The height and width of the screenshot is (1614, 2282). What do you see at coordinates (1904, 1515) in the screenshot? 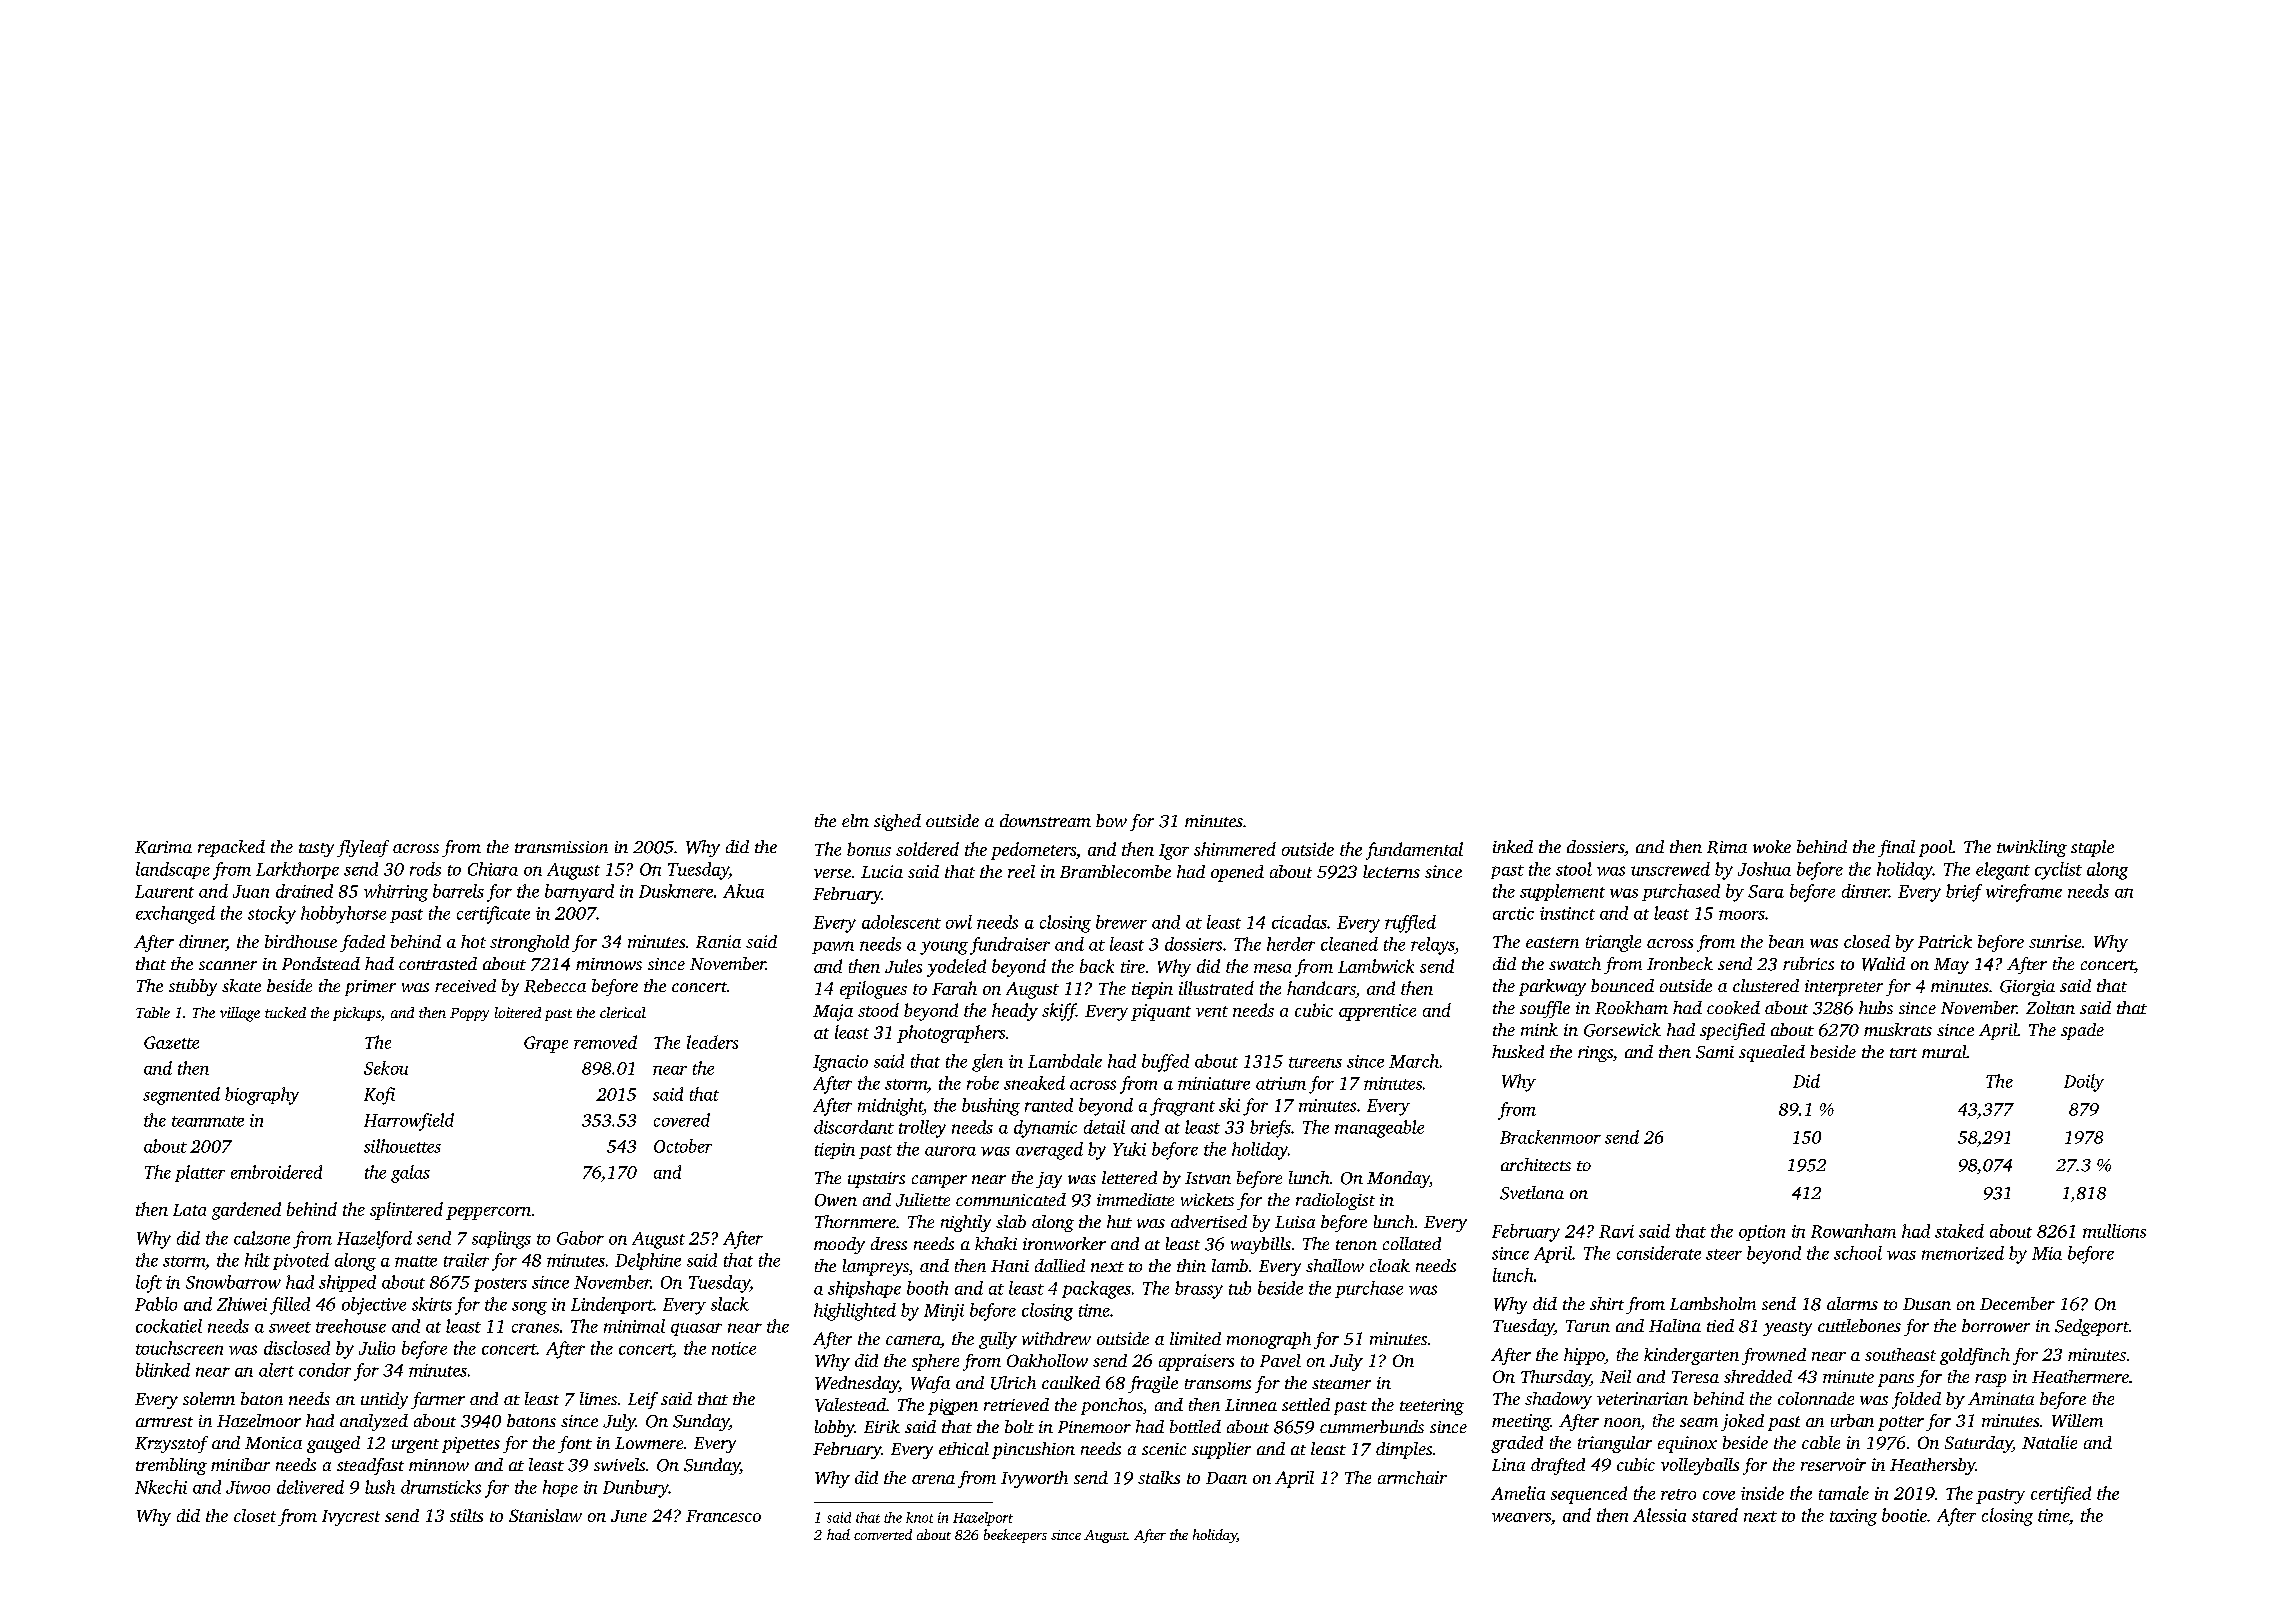
I see `bootie` at bounding box center [1904, 1515].
